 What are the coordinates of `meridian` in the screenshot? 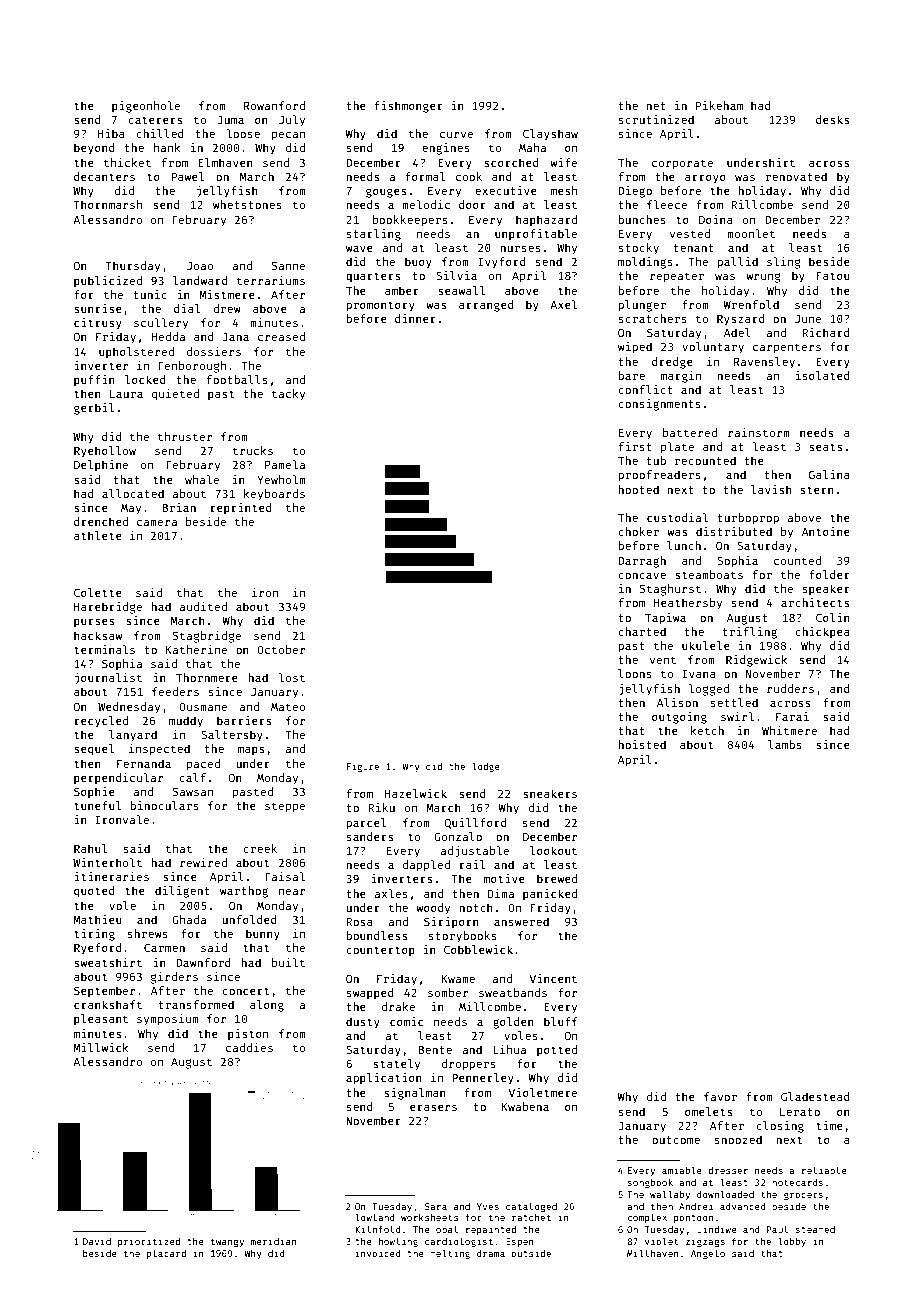 It's located at (273, 1241).
